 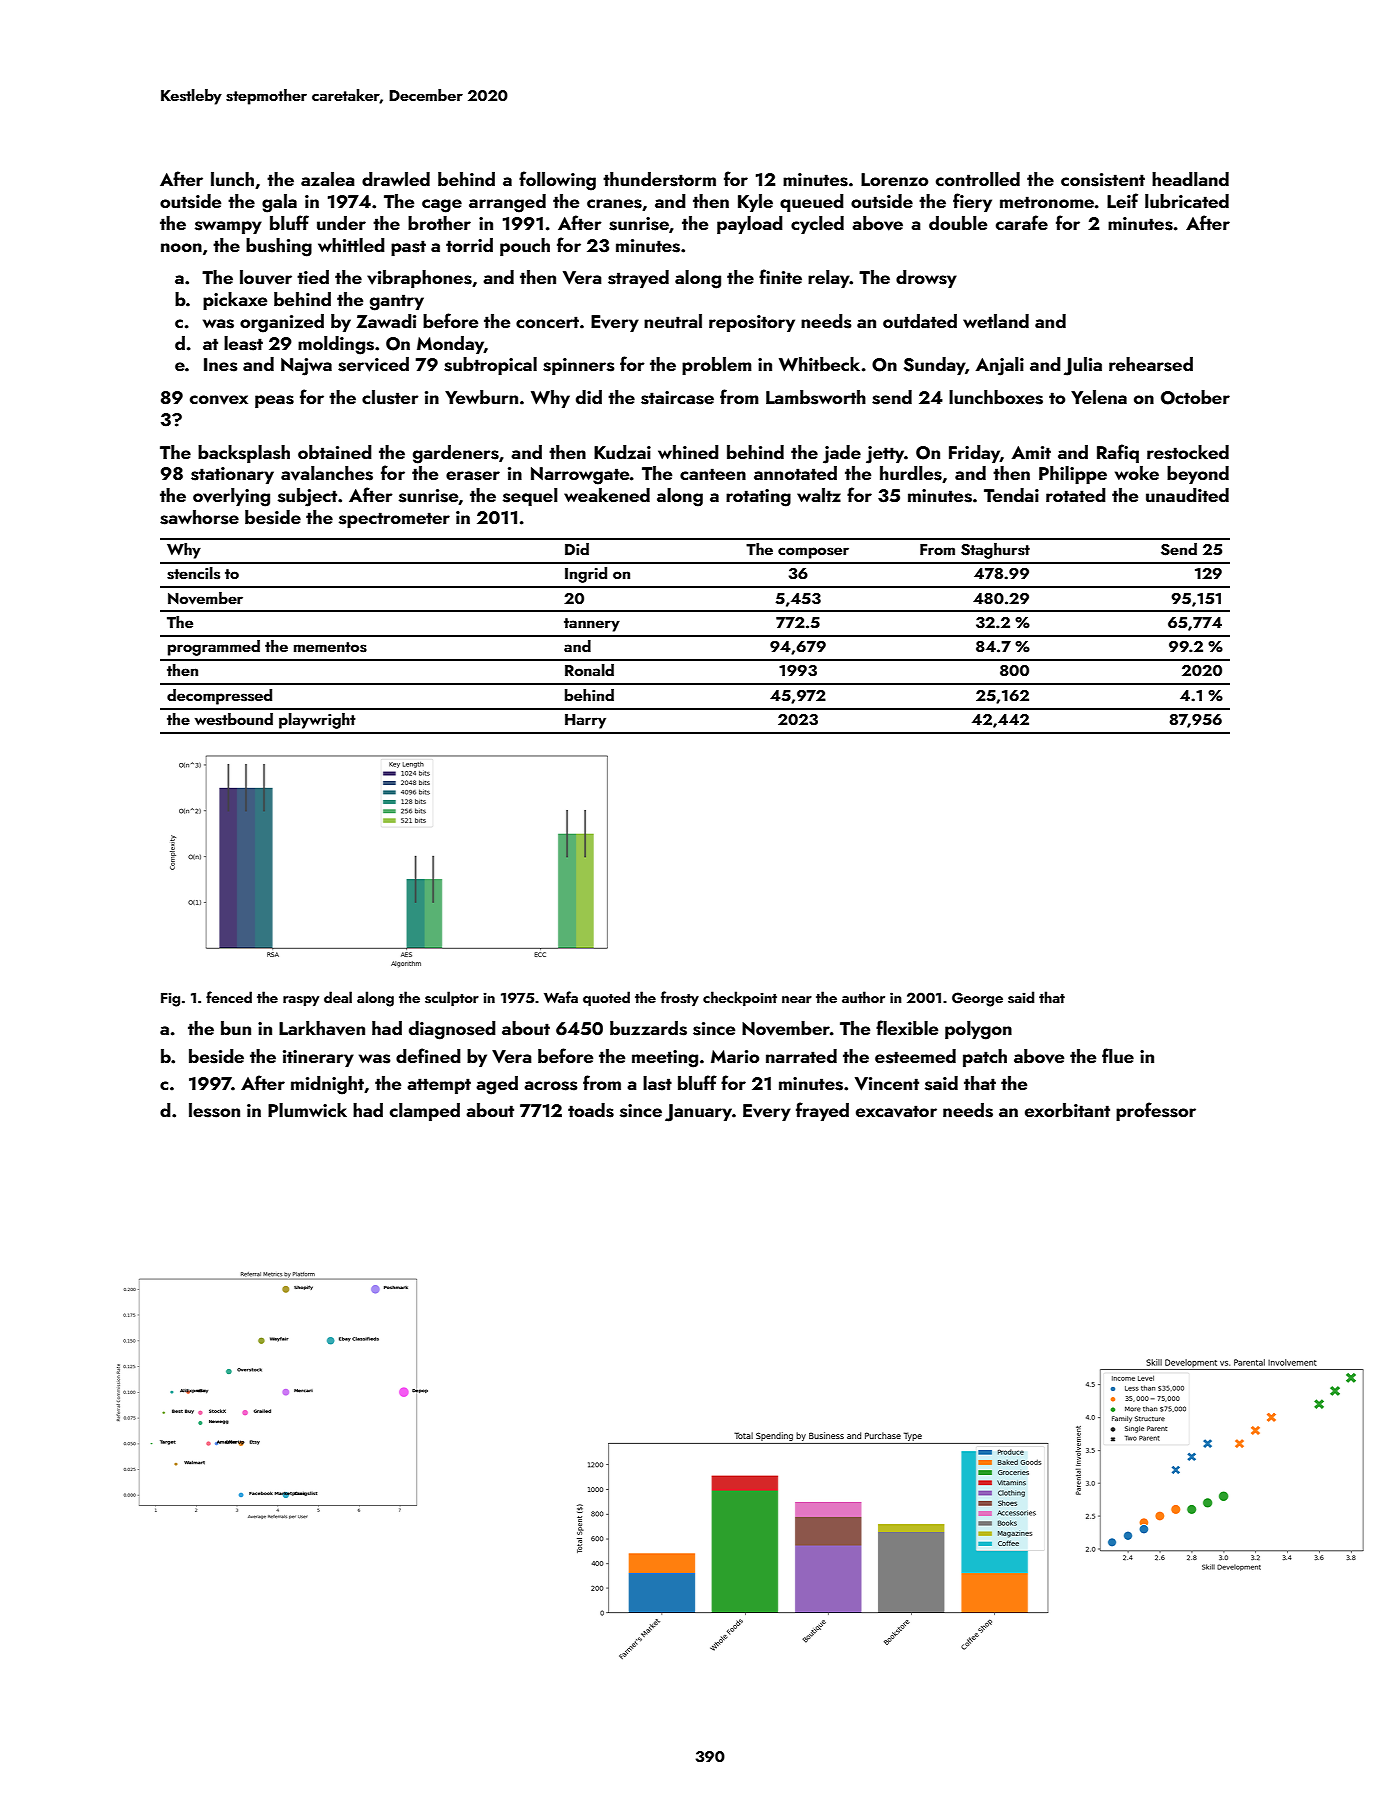 What do you see at coordinates (473, 476) in the screenshot?
I see `eraser` at bounding box center [473, 476].
